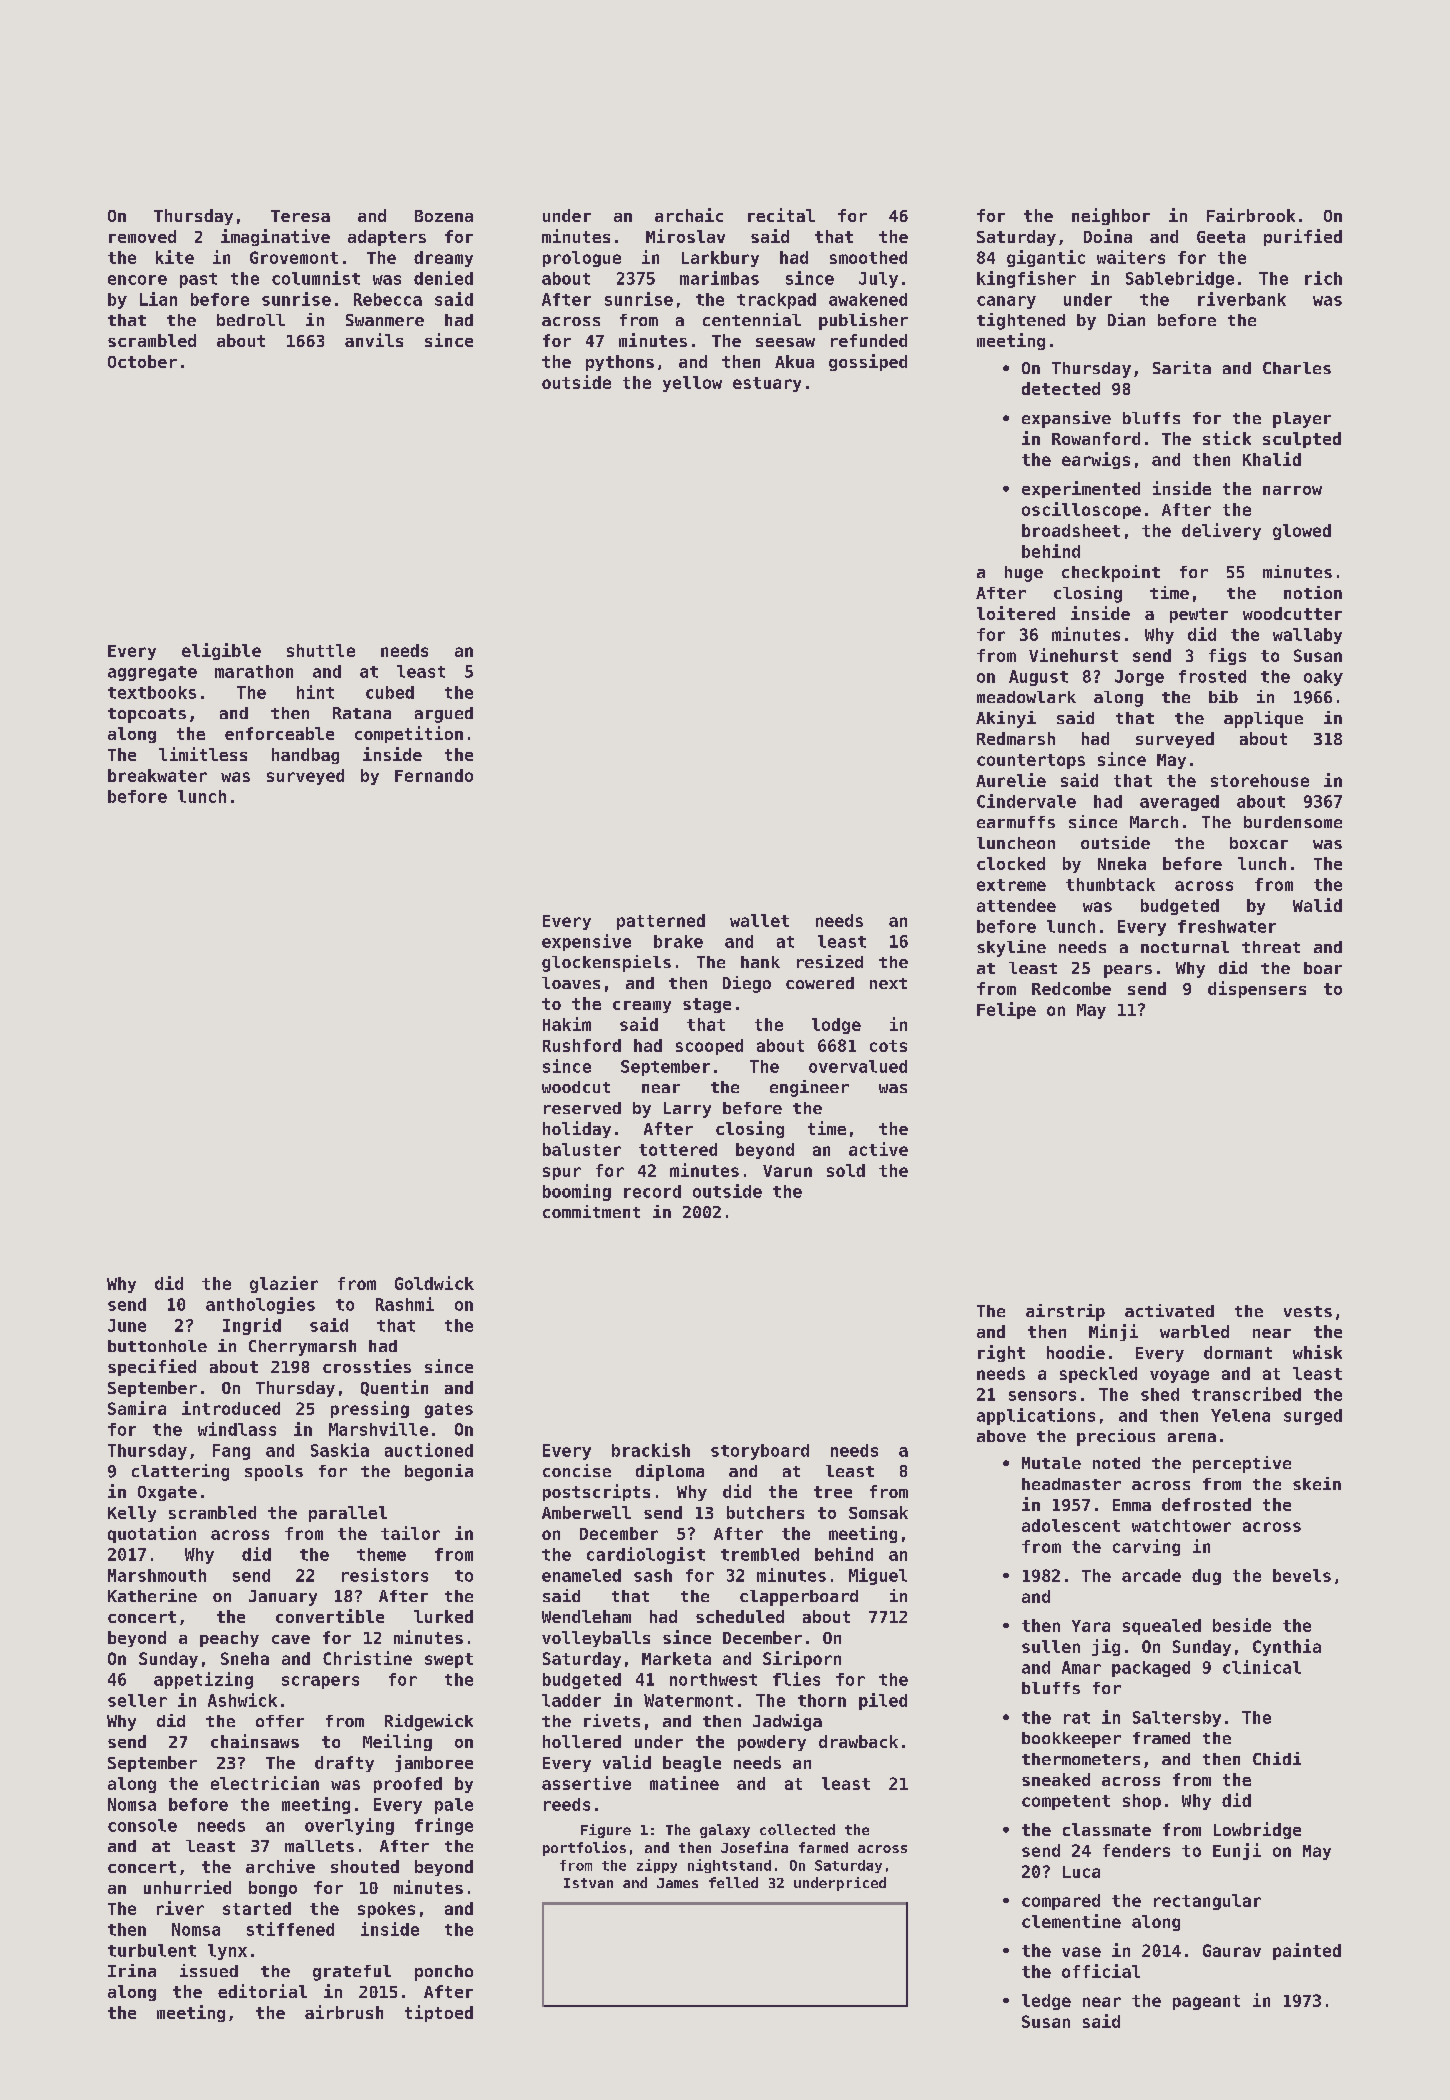  What do you see at coordinates (262, 1991) in the page?
I see `editorial` at bounding box center [262, 1991].
